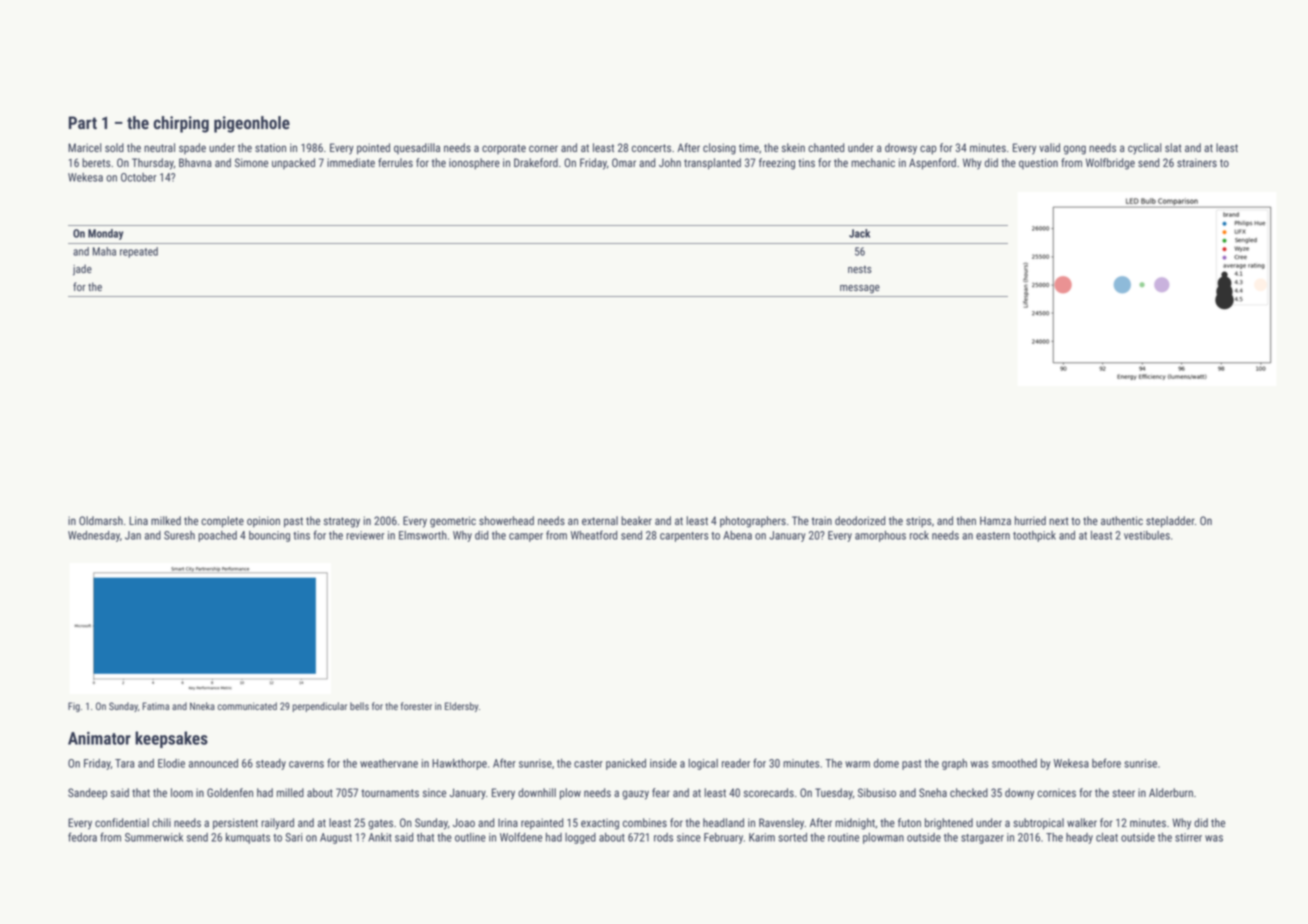  Describe the element at coordinates (1014, 763) in the screenshot. I see `smoothed` at that location.
